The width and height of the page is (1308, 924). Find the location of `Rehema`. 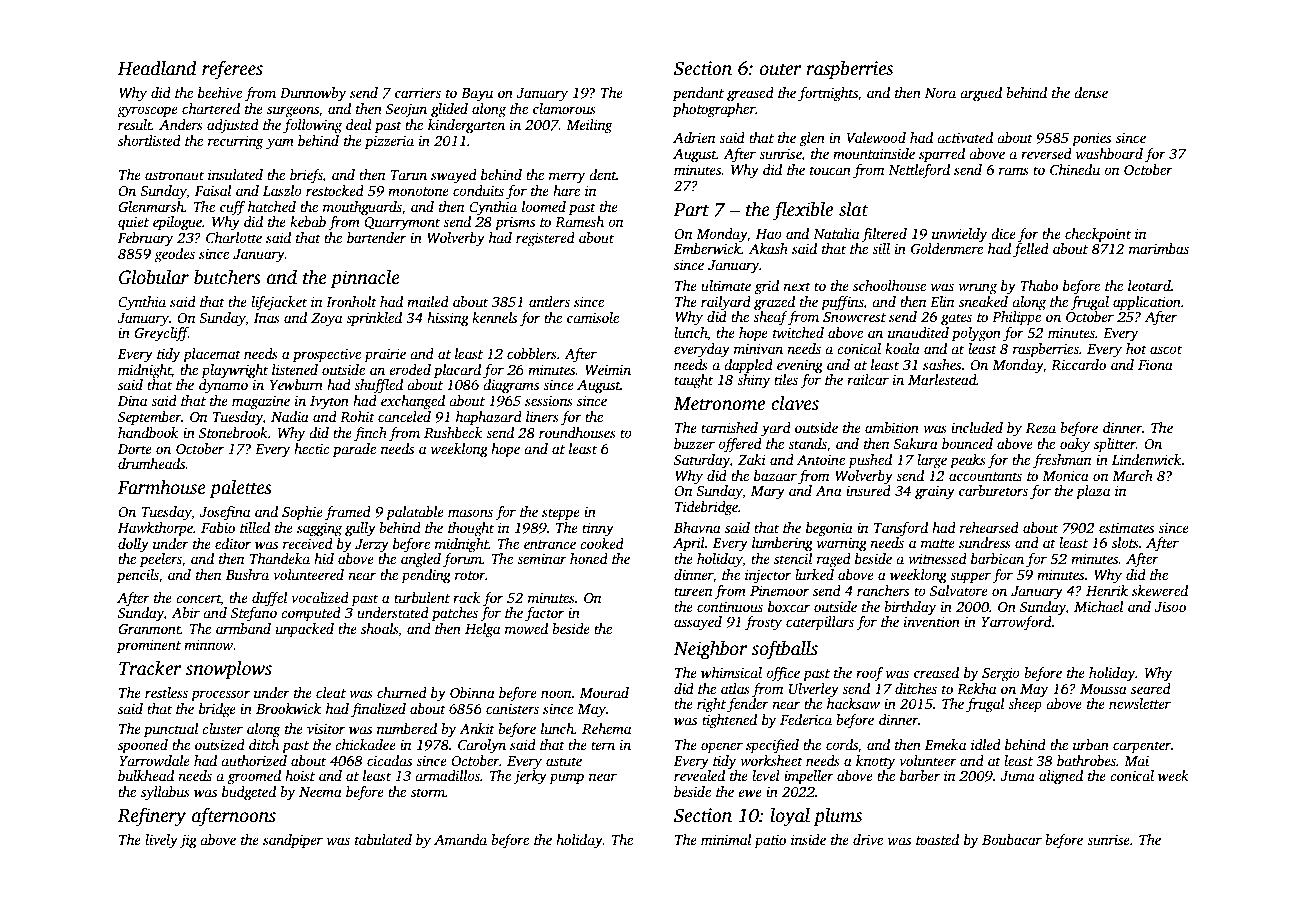

Rehema is located at coordinates (606, 728).
